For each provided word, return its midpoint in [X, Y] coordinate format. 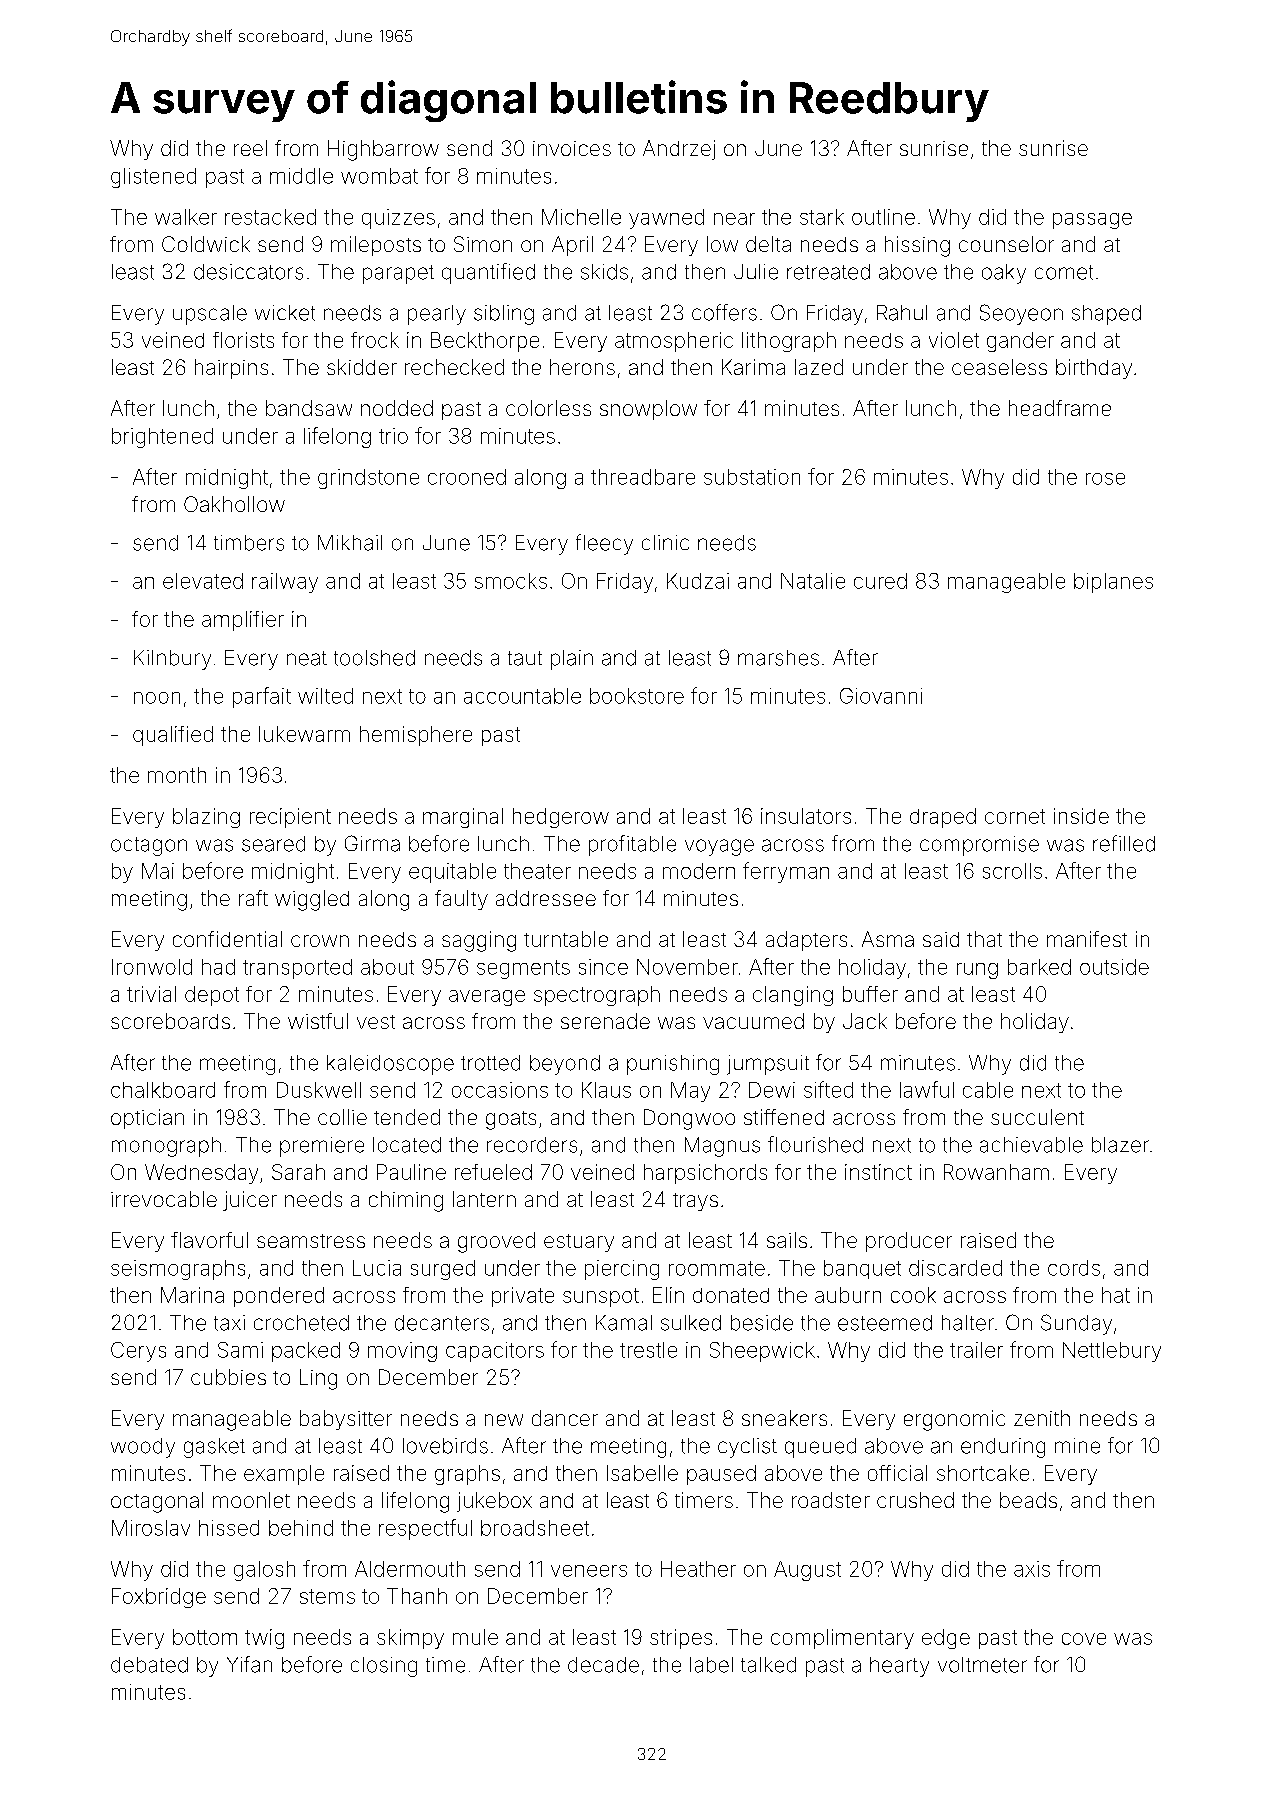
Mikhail [350, 543]
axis [1032, 1569]
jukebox [494, 1502]
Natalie [813, 581]
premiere [322, 1147]
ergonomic [954, 1420]
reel [250, 148]
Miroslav [151, 1528]
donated [731, 1295]
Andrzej [679, 150]
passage [1092, 221]
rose [1105, 479]
